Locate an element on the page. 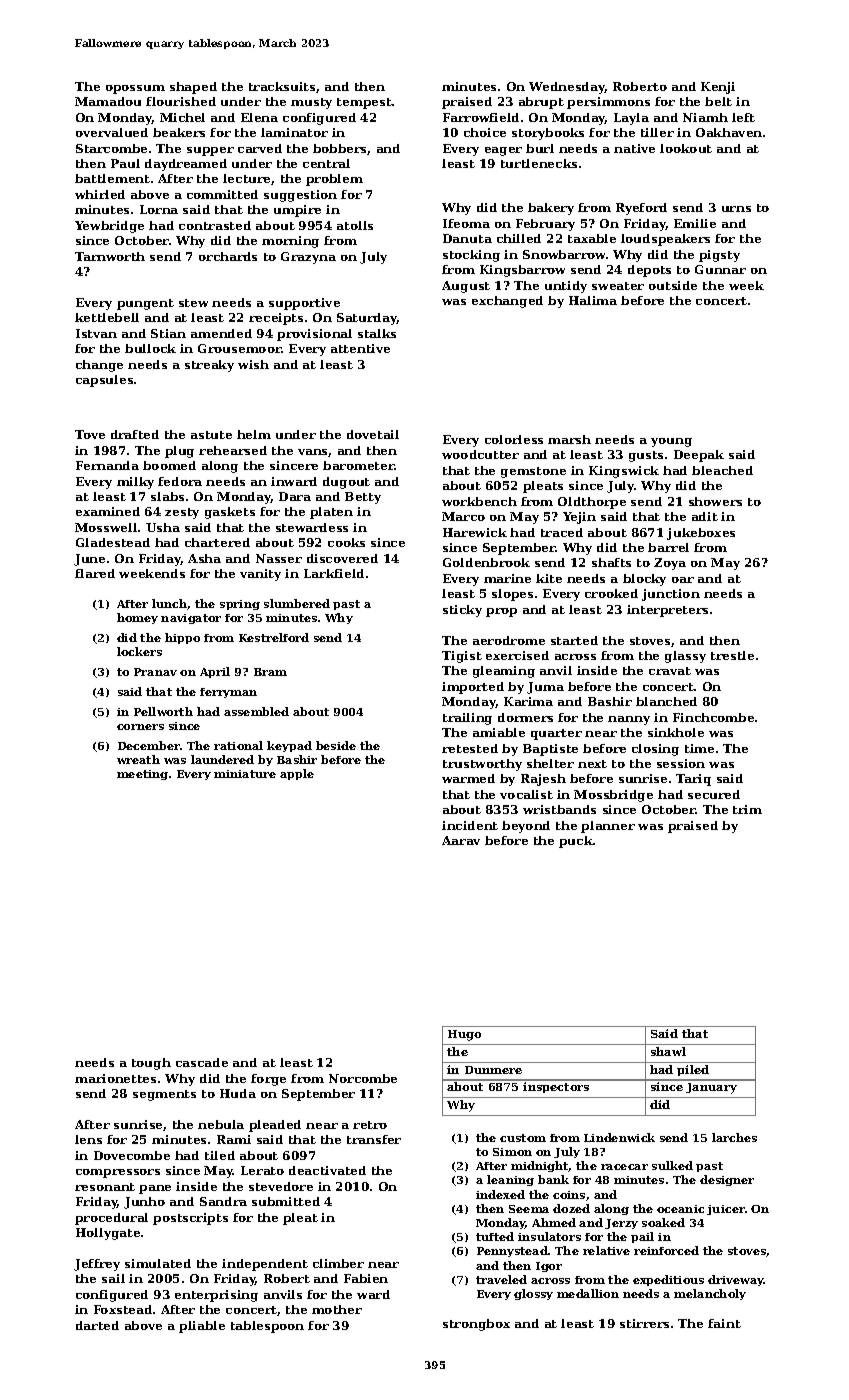 This document has height=1400, width=849. sticky is located at coordinates (462, 611).
